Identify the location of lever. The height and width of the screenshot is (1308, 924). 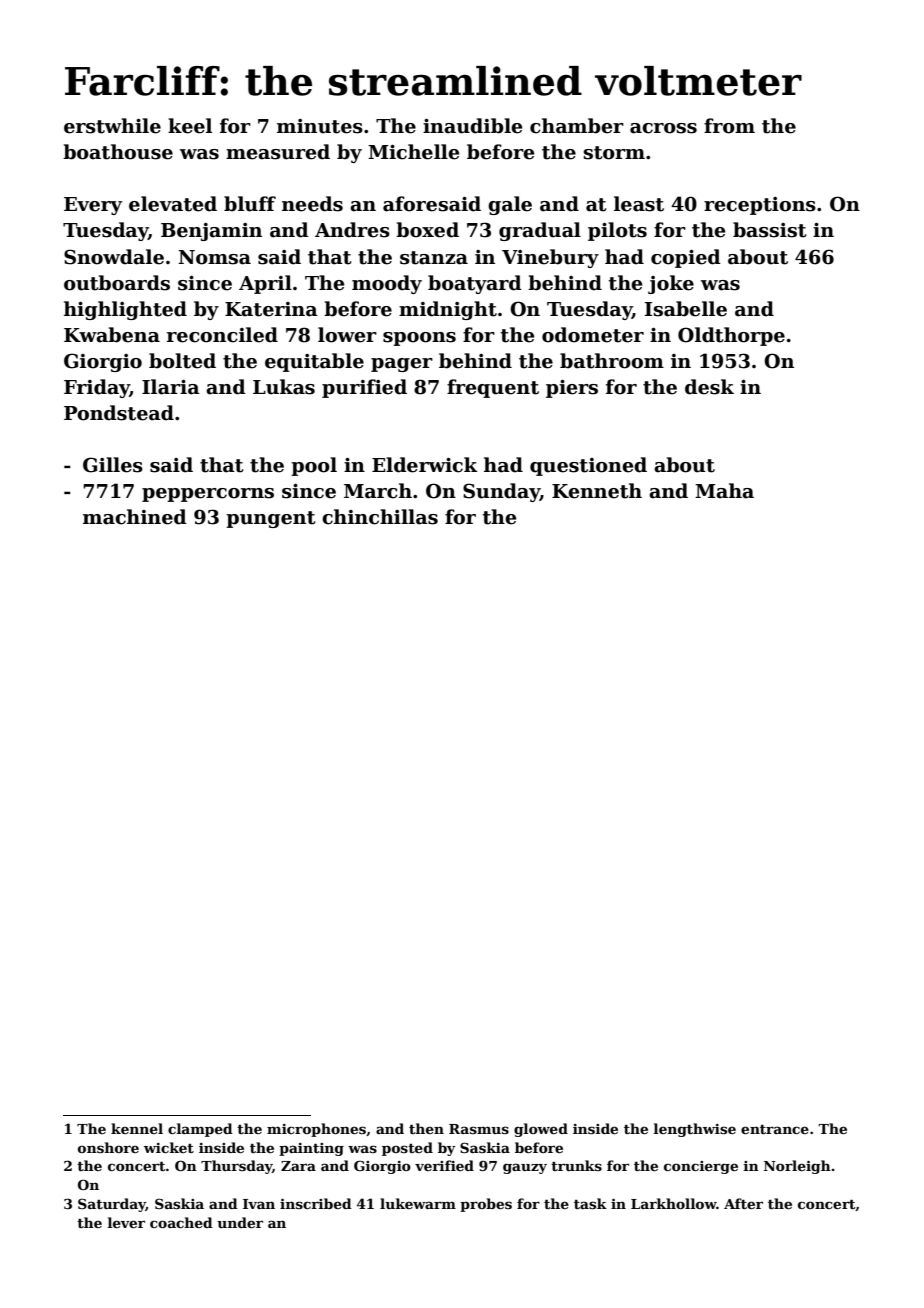
(126, 1222).
